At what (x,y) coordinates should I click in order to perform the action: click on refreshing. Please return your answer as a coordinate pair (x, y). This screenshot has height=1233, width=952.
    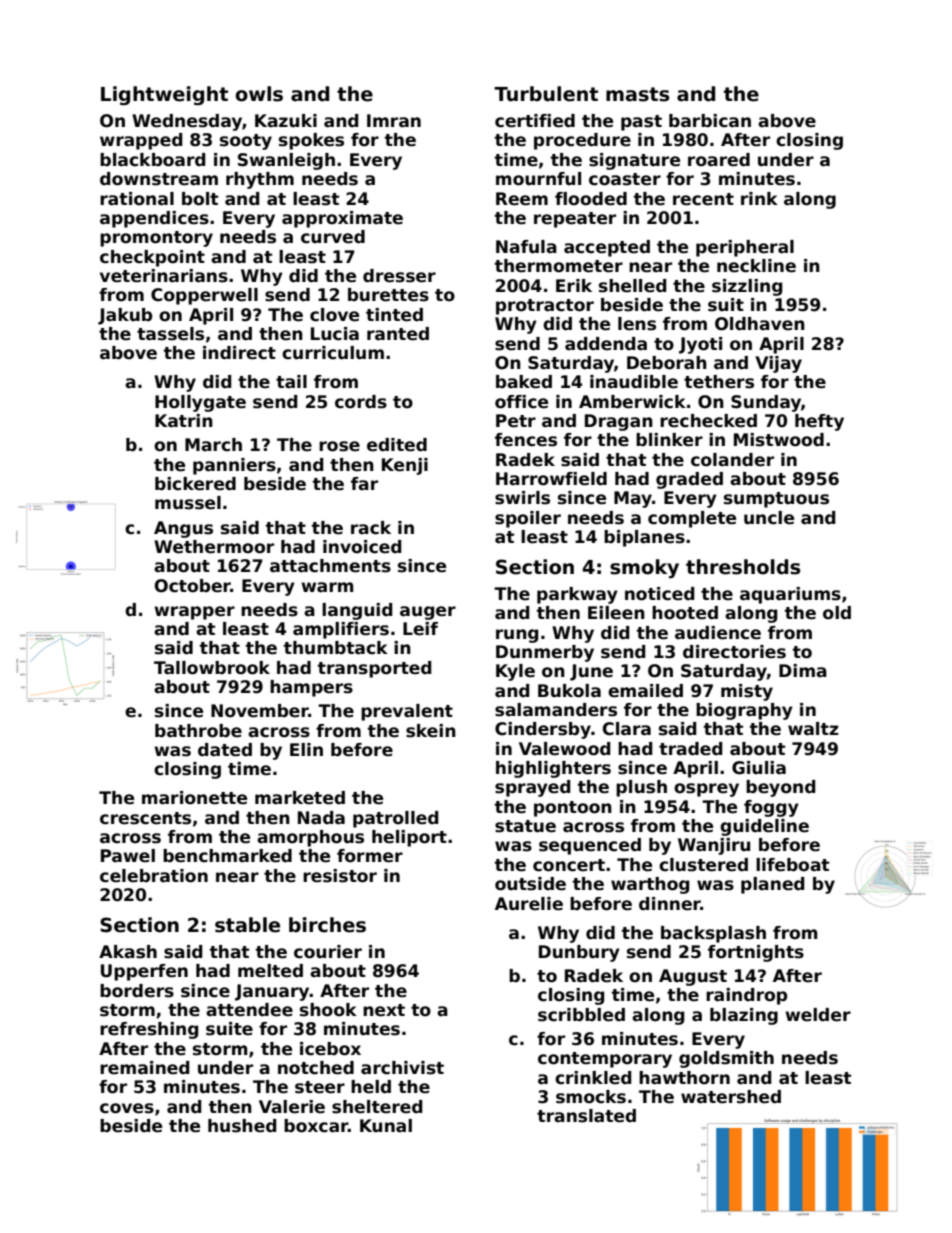
    Looking at the image, I should click on (149, 1030).
